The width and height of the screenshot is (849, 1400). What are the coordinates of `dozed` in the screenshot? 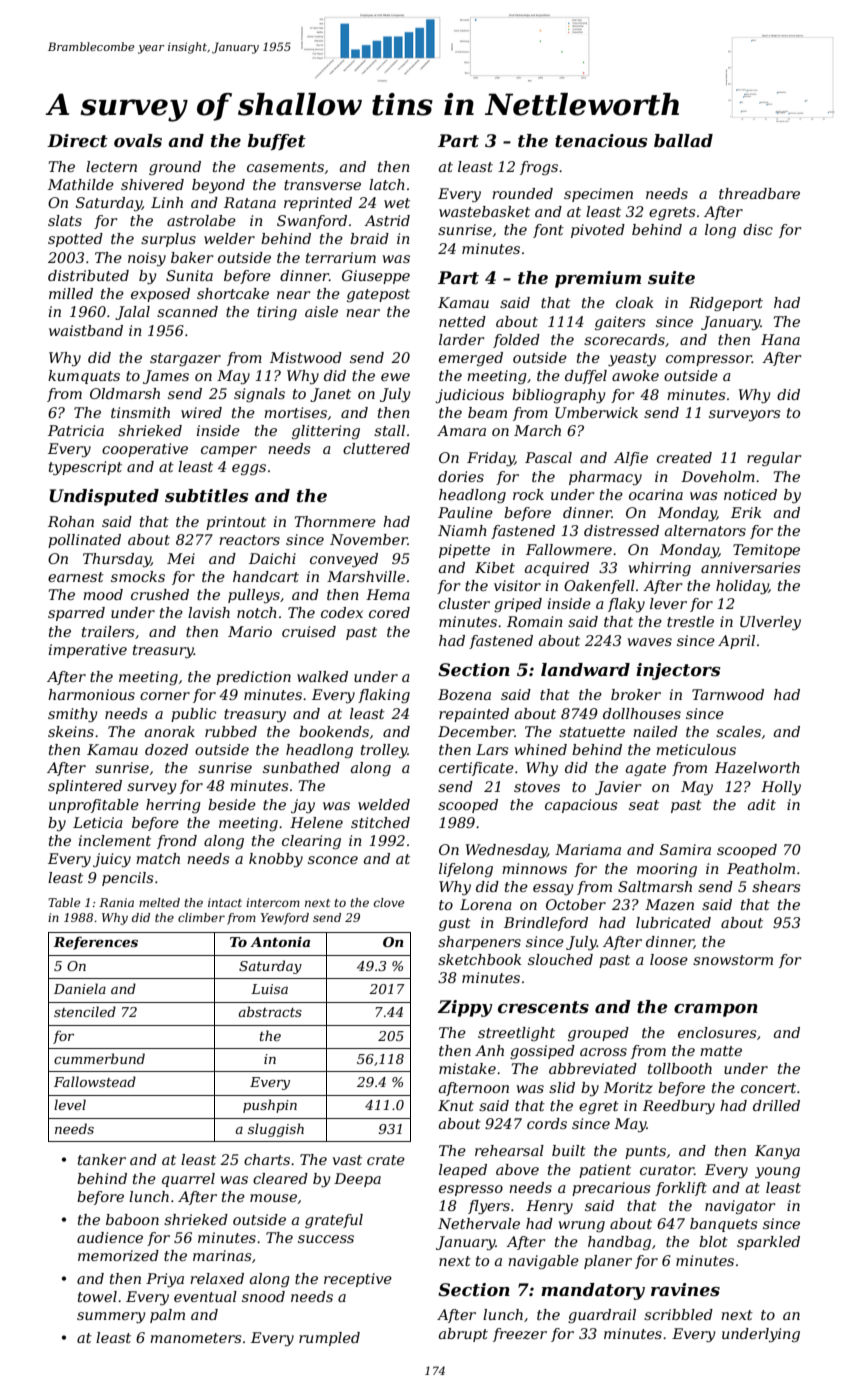 It's located at (166, 750).
